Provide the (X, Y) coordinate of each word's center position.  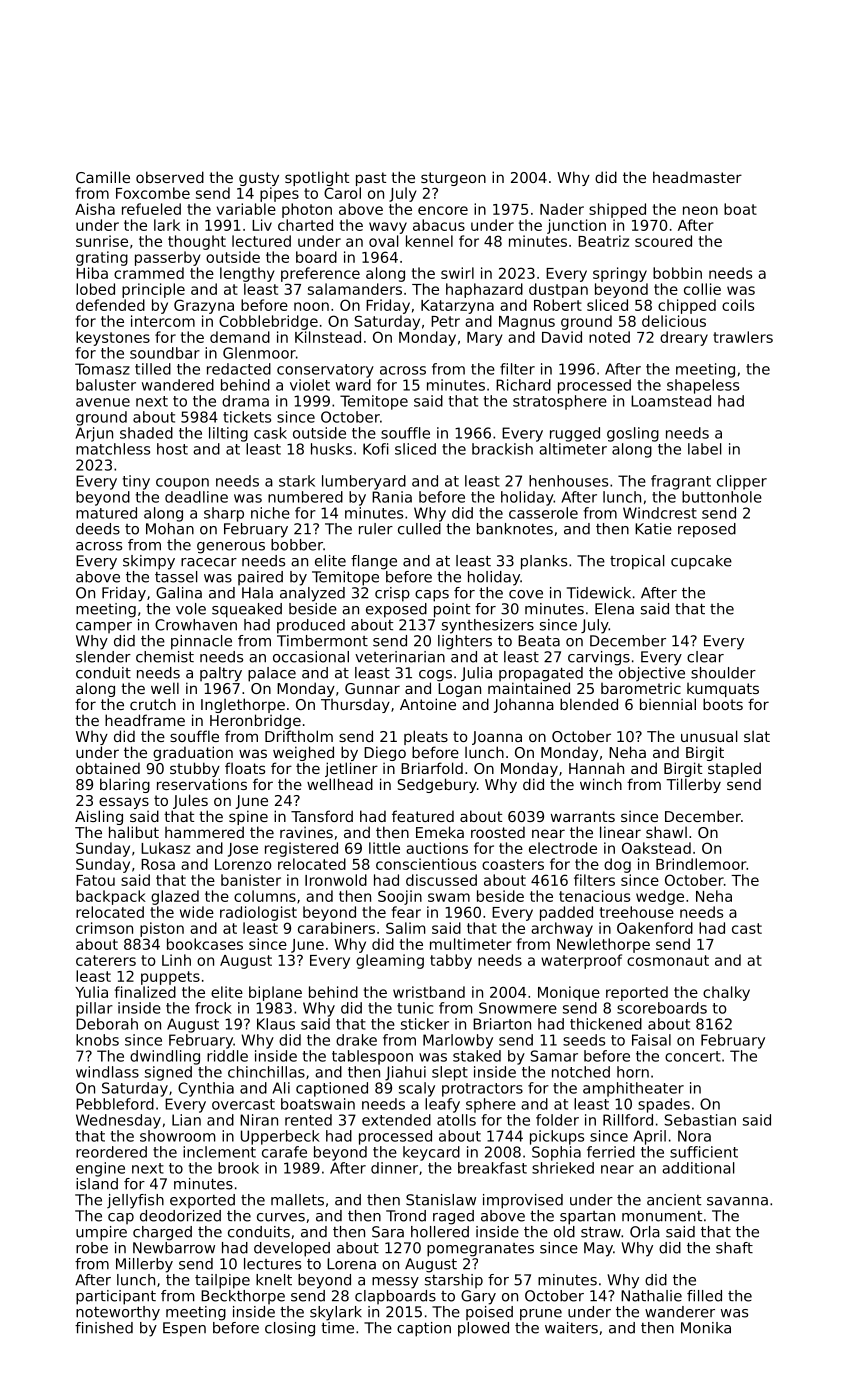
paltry (221, 674)
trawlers (743, 337)
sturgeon (453, 179)
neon (700, 210)
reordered (111, 1152)
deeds (98, 529)
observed (170, 177)
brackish (502, 449)
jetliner (351, 769)
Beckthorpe (243, 1297)
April (649, 1137)
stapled (734, 769)
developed (292, 1249)
